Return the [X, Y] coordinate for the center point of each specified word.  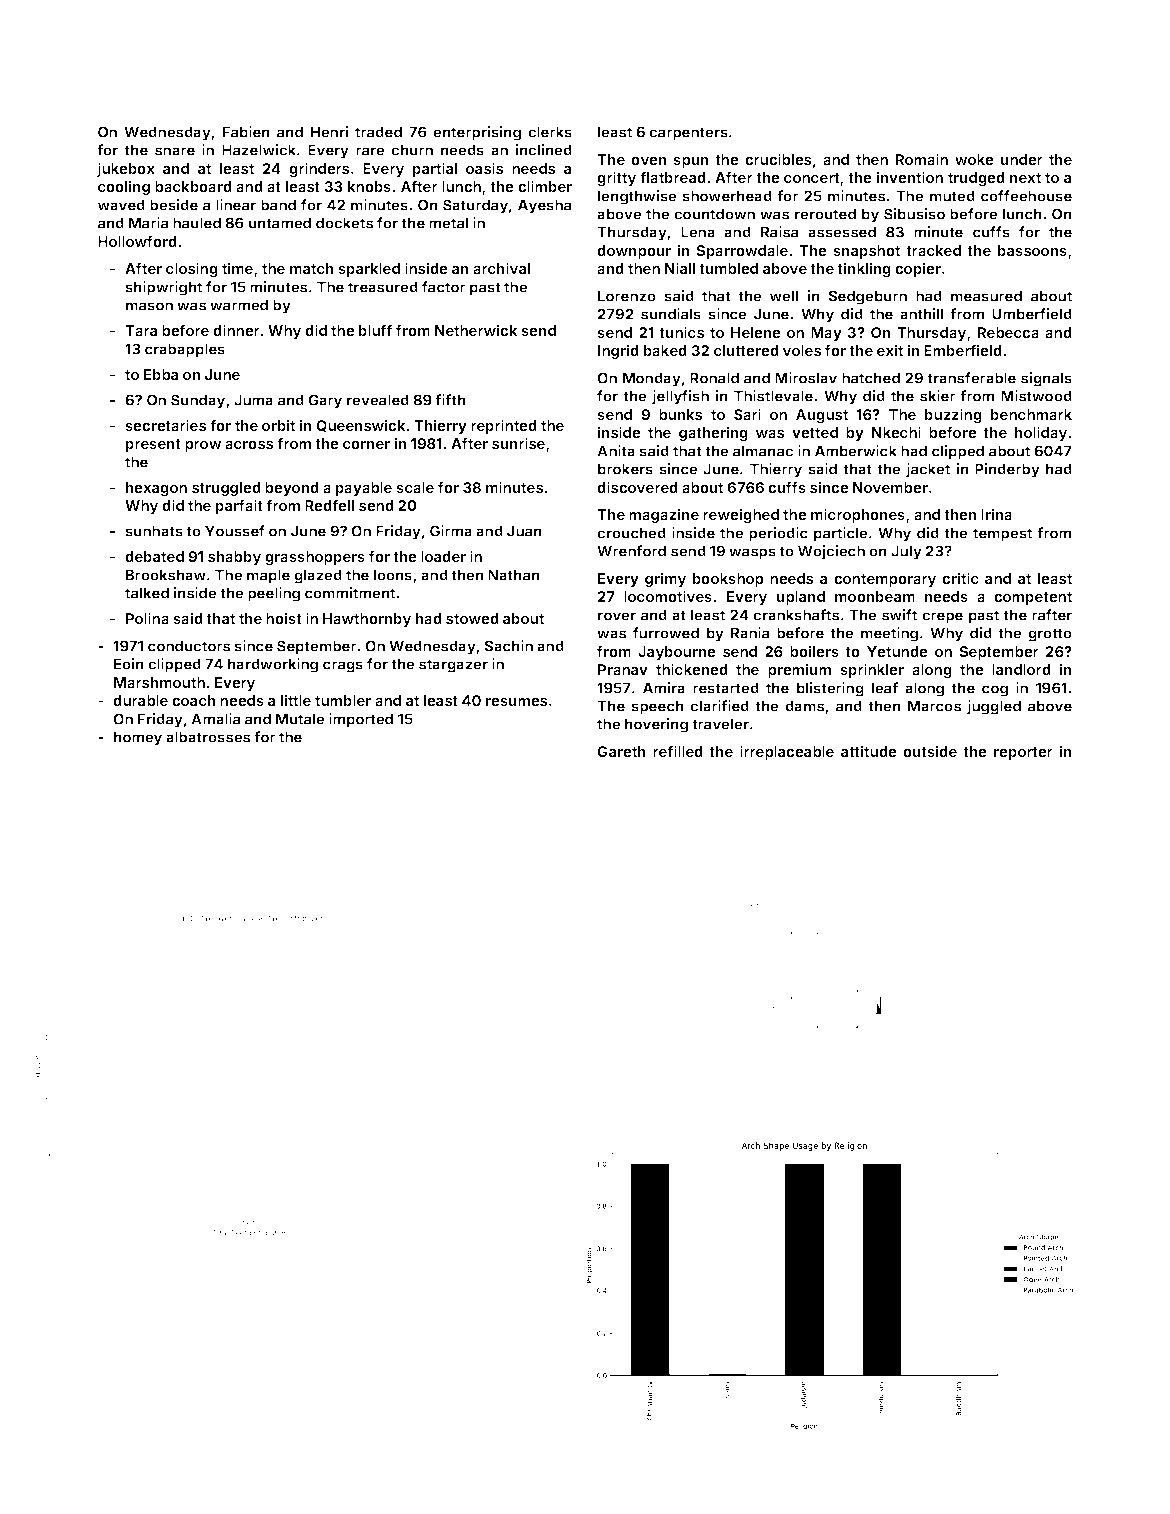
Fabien [246, 132]
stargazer [453, 666]
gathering [713, 433]
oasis [484, 168]
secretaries [165, 425]
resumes [516, 702]
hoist [284, 618]
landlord [1021, 669]
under [1022, 159]
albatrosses [208, 737]
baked [665, 350]
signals [1046, 379]
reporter [1023, 753]
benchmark [1031, 414]
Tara [141, 330]
